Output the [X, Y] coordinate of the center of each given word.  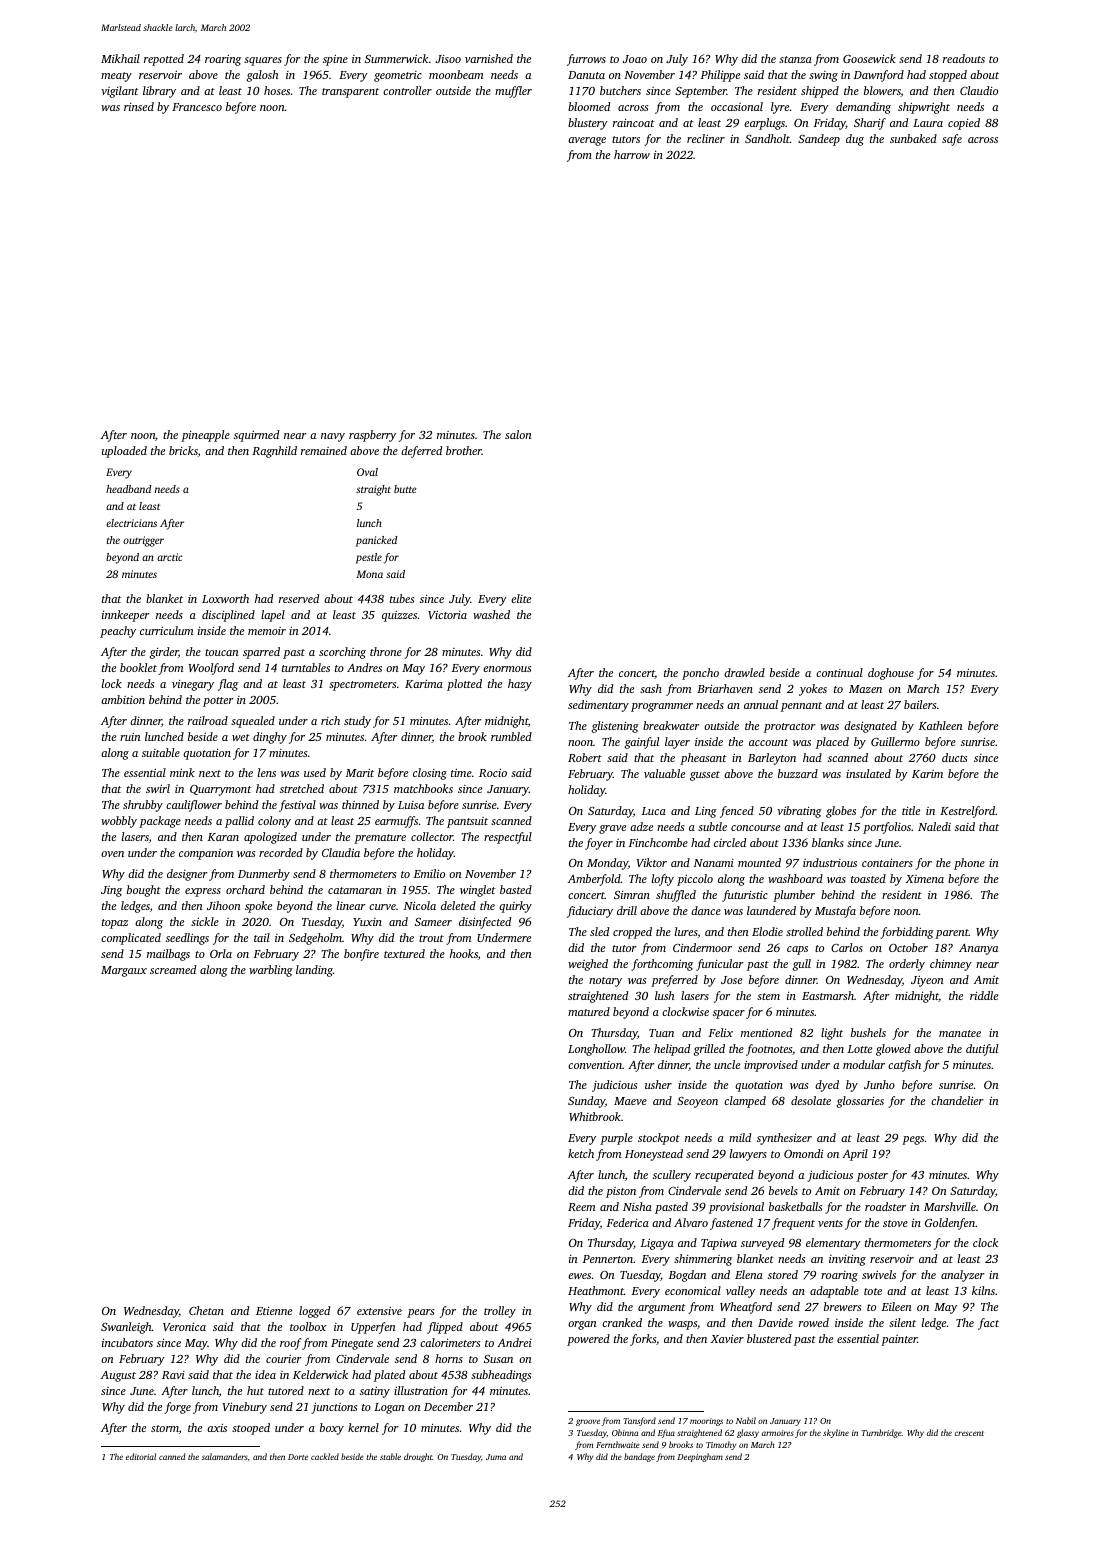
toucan [222, 652]
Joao [635, 59]
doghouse [891, 674]
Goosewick [869, 58]
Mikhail [120, 58]
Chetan [206, 1310]
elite [521, 598]
